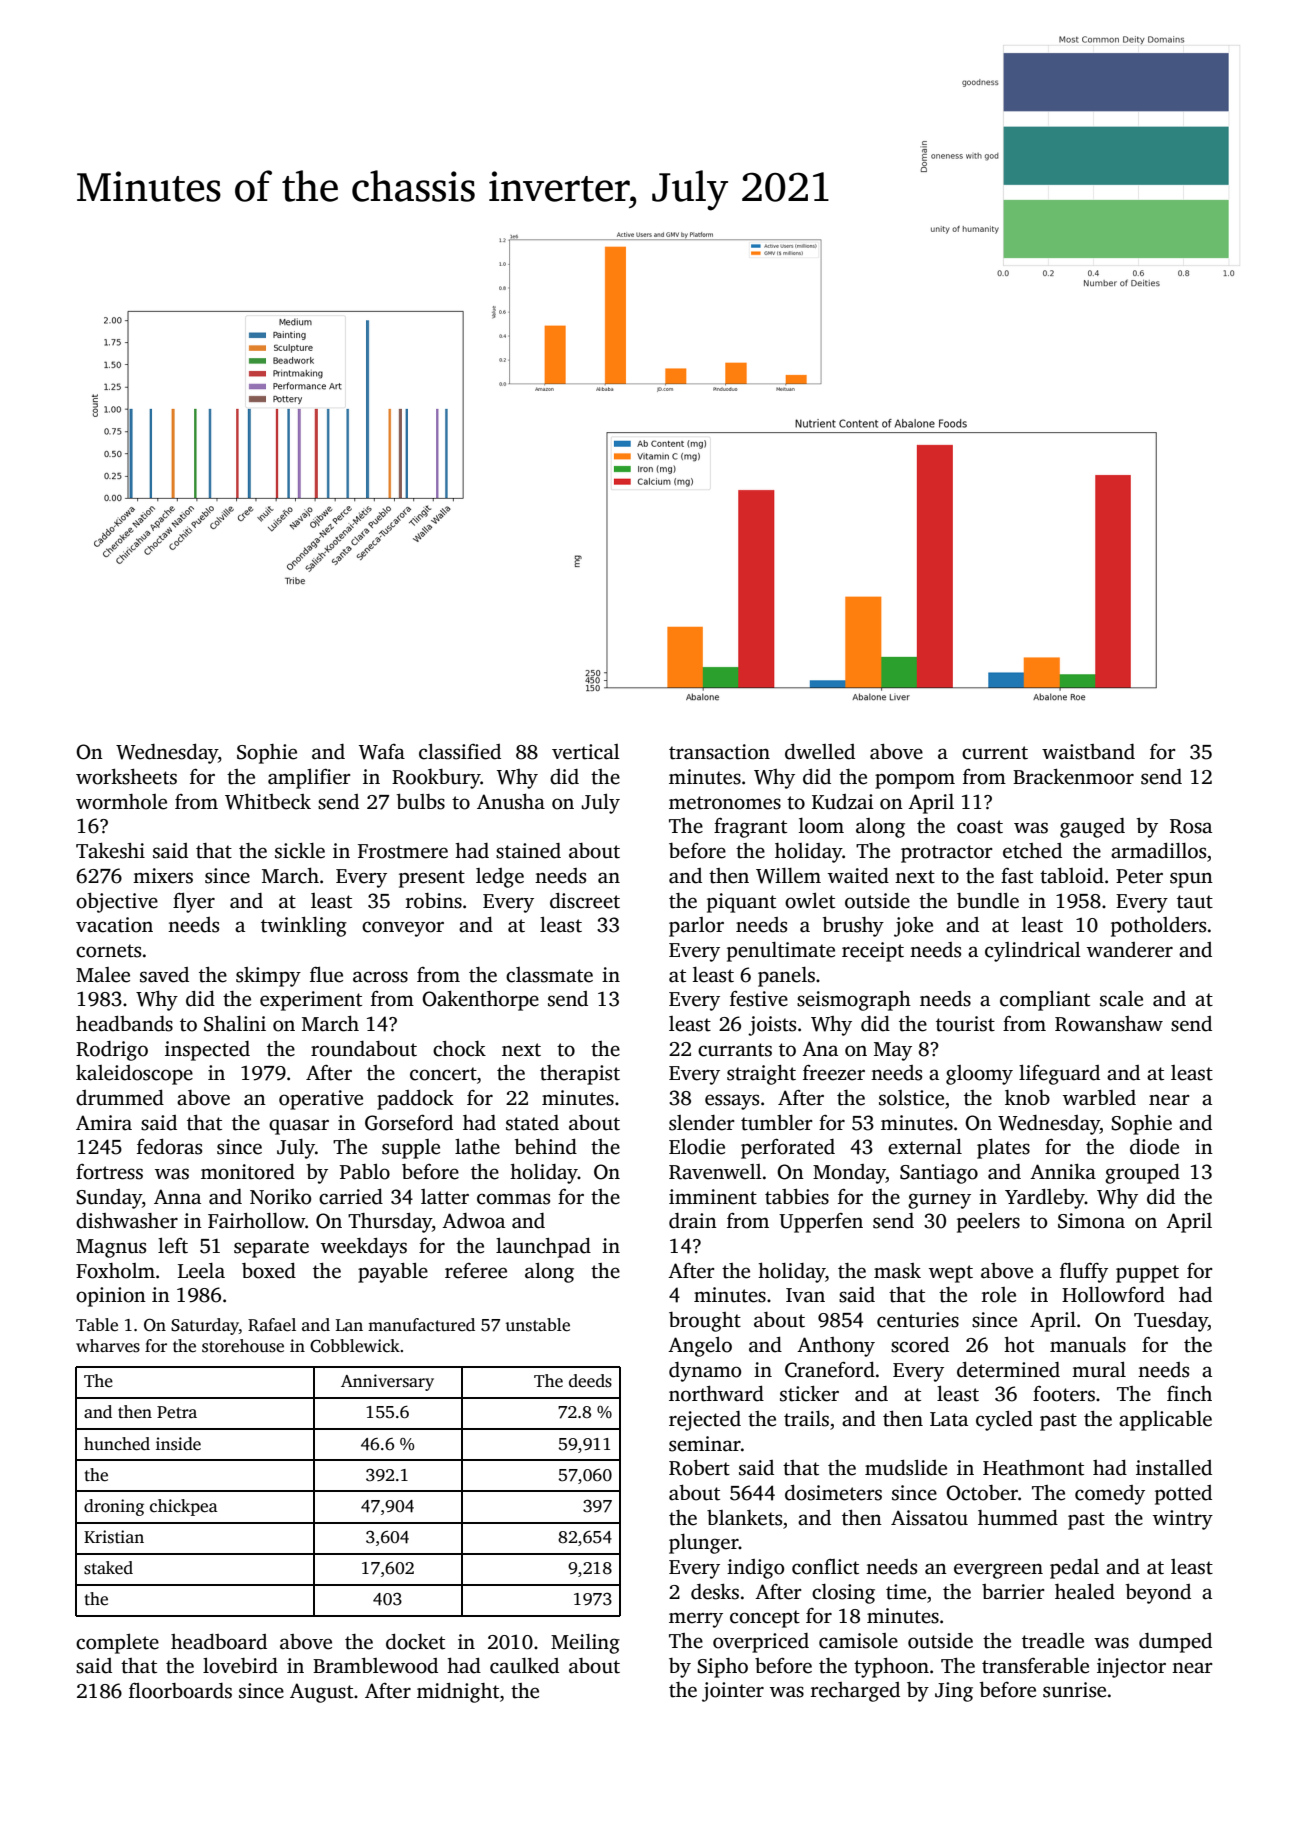 The height and width of the screenshot is (1823, 1289). I want to click on midnight, so click(458, 1693).
